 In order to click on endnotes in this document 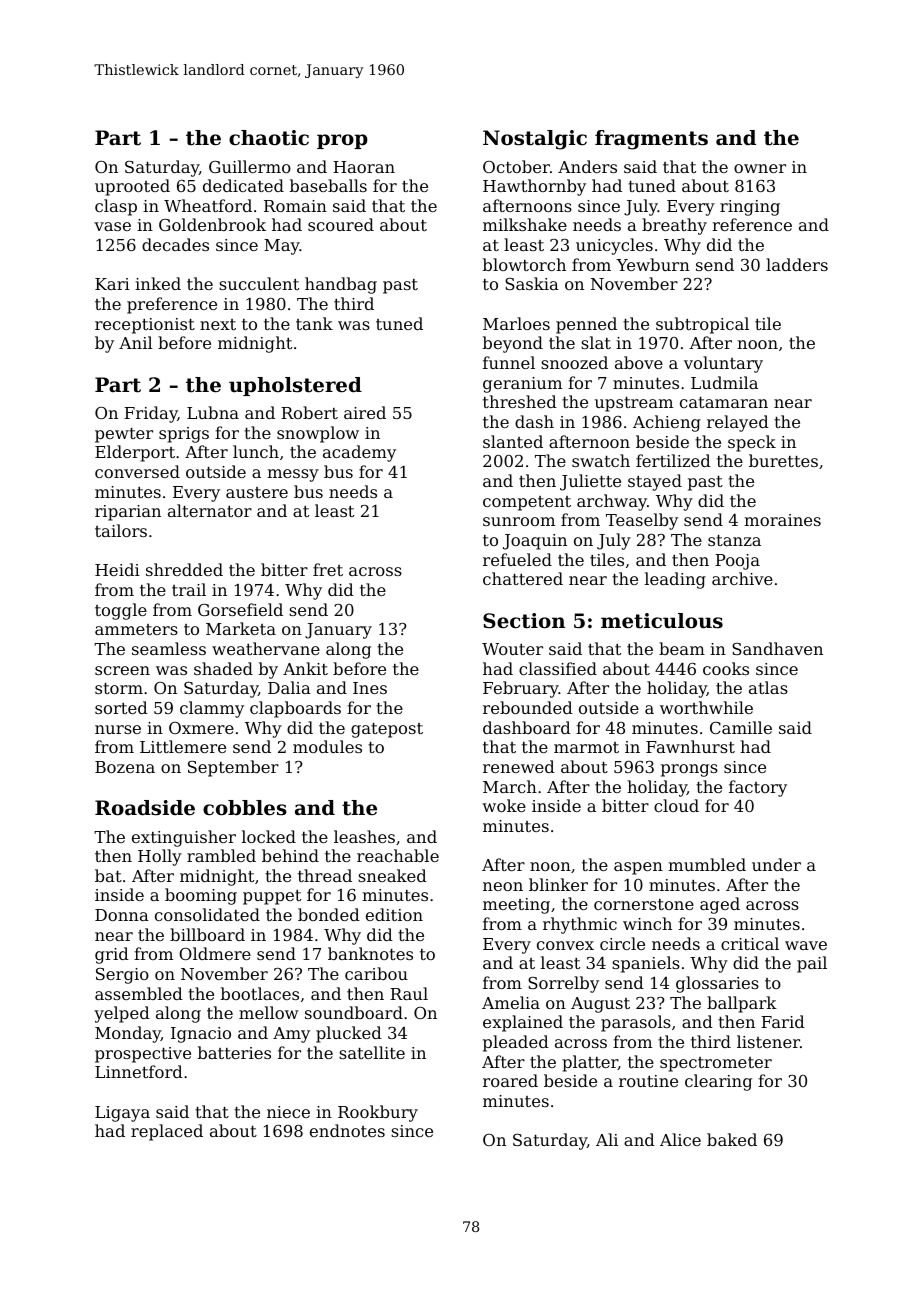, I will do `click(347, 1130)`.
